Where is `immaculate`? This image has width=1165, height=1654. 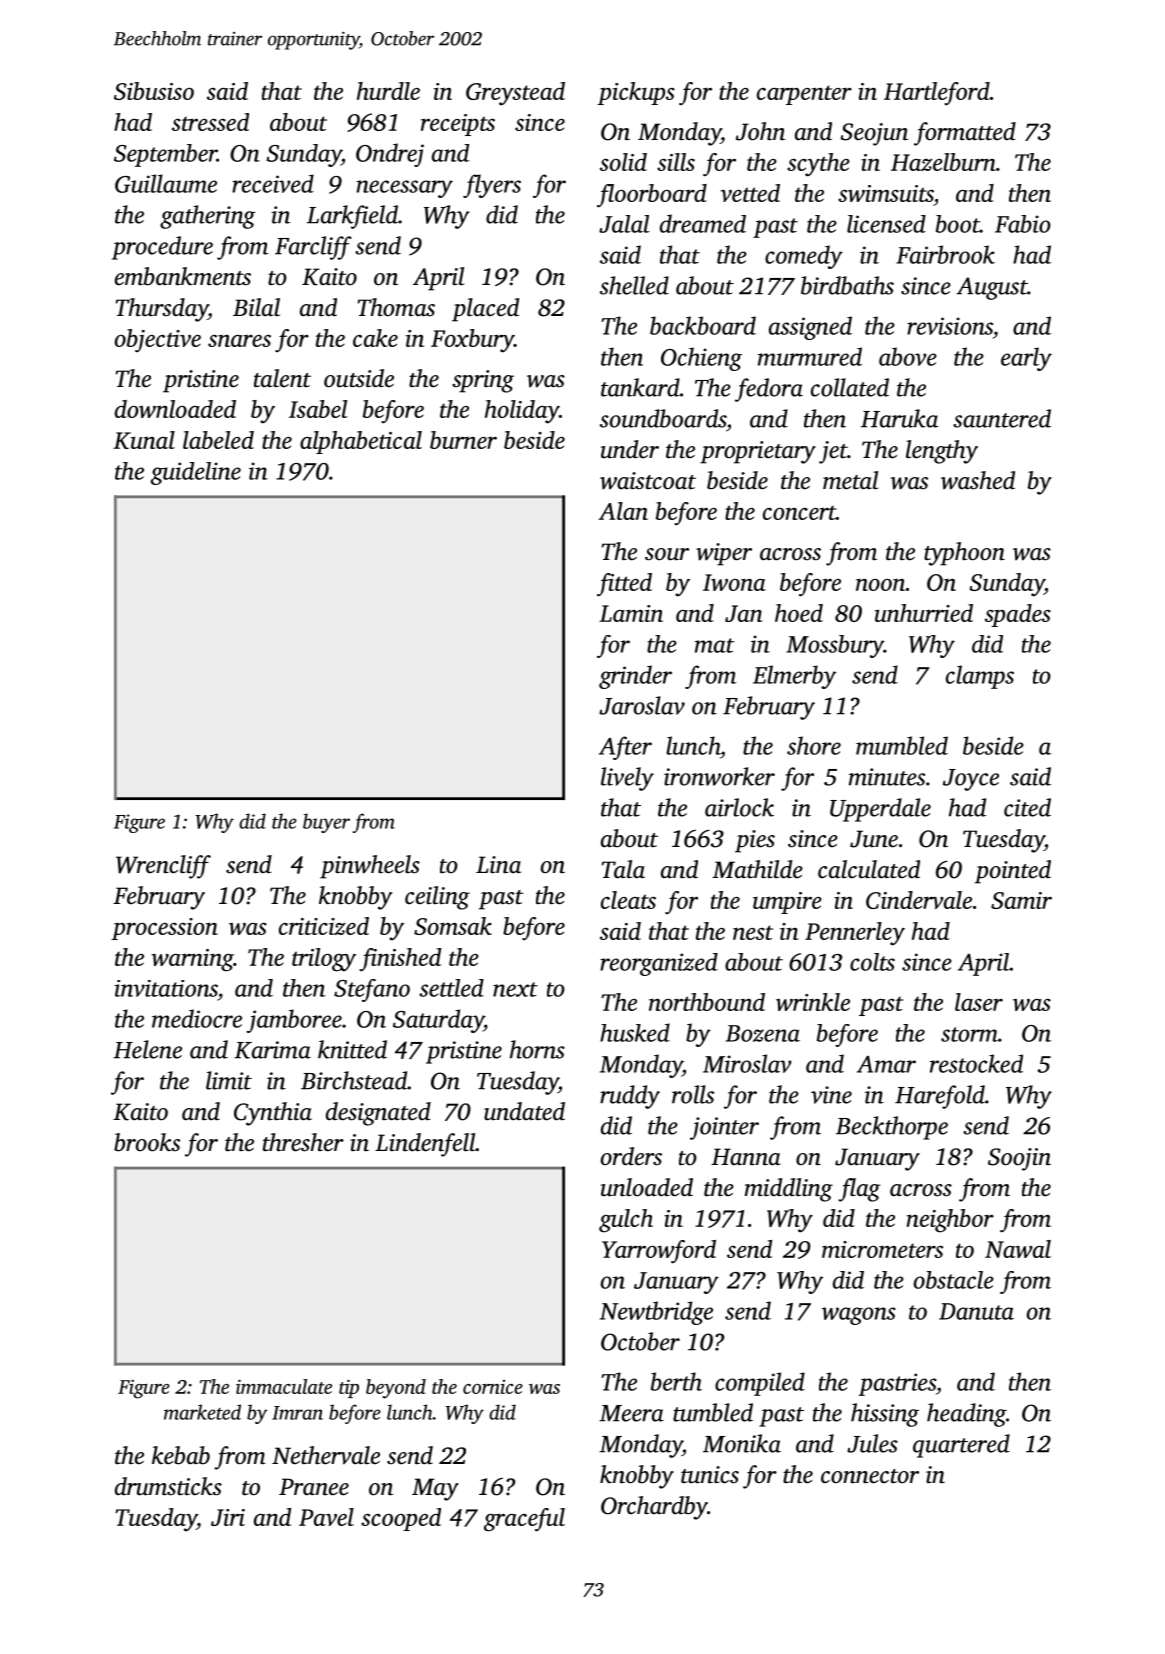
immaculate is located at coordinates (284, 1386).
